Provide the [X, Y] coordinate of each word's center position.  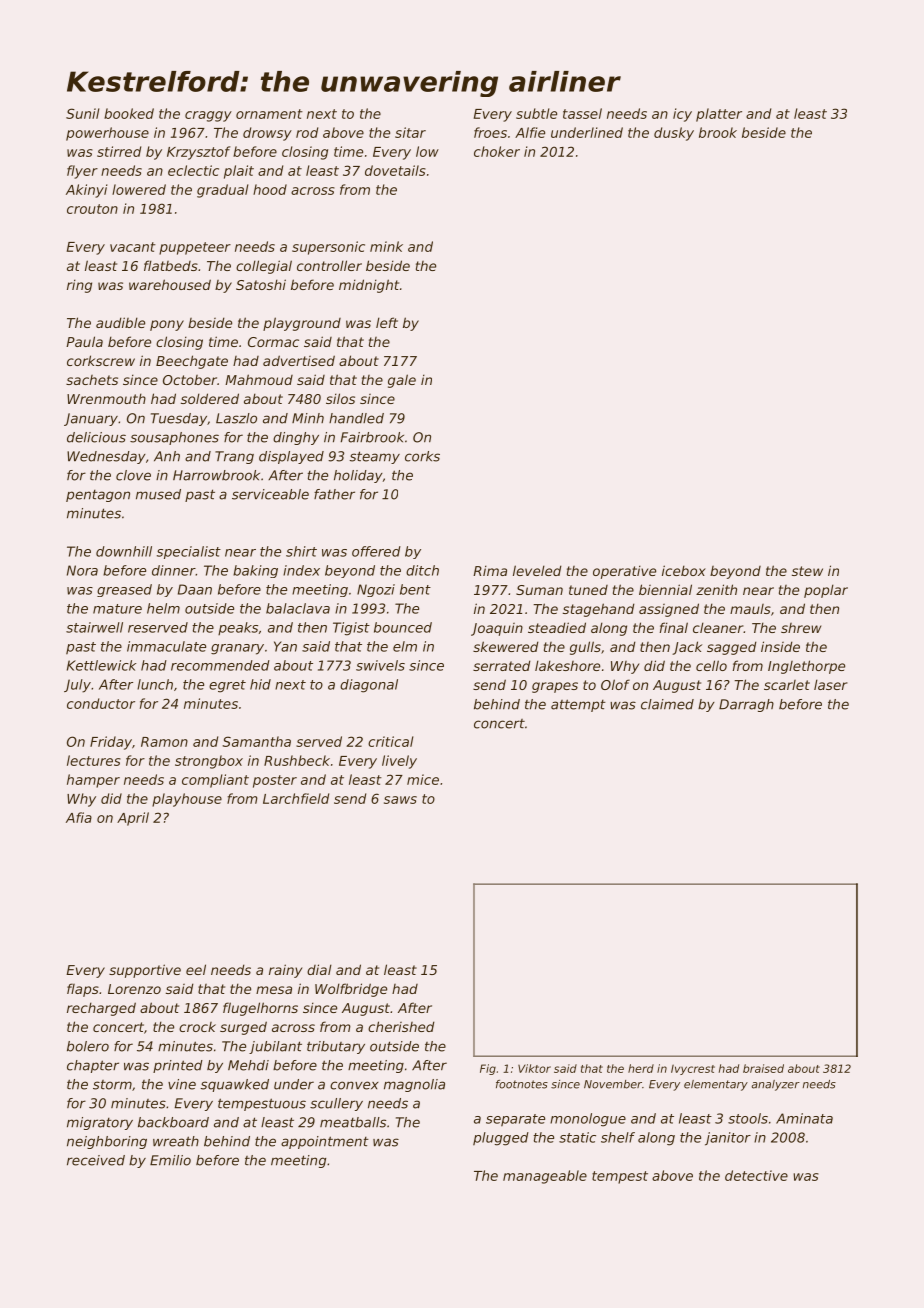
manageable [545, 1177]
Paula [84, 341]
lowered [139, 189]
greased [124, 590]
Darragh [746, 705]
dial [319, 969]
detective [756, 1175]
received [96, 1160]
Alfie [530, 132]
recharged [101, 1009]
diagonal [369, 686]
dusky [674, 134]
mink [386, 246]
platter [719, 115]
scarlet [787, 685]
